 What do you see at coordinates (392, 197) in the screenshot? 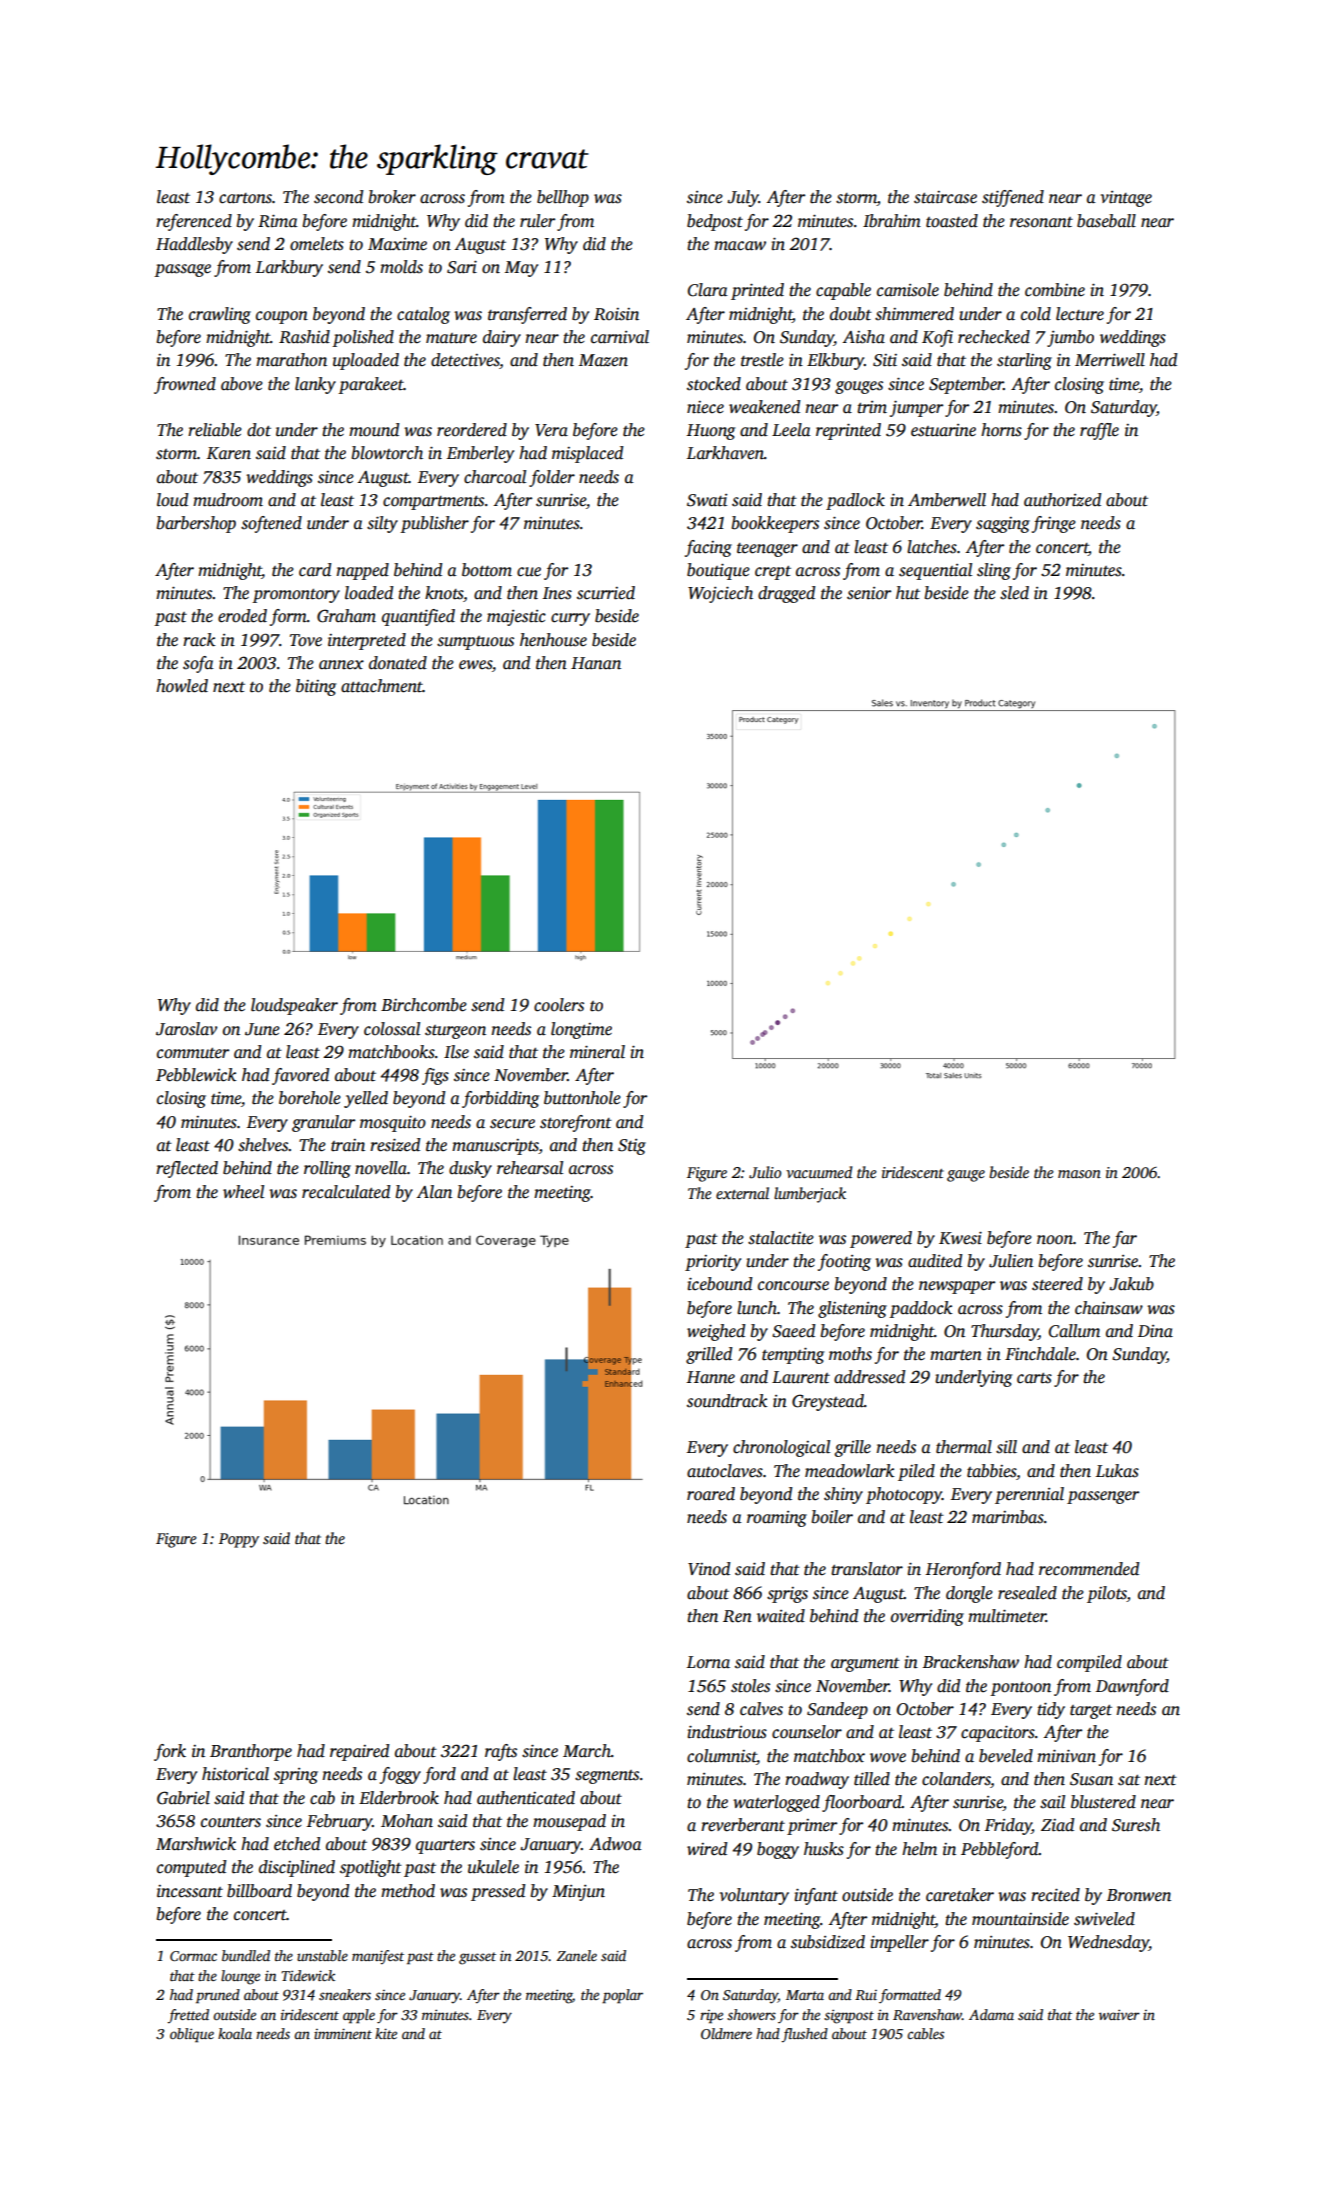
I see `broker` at bounding box center [392, 197].
